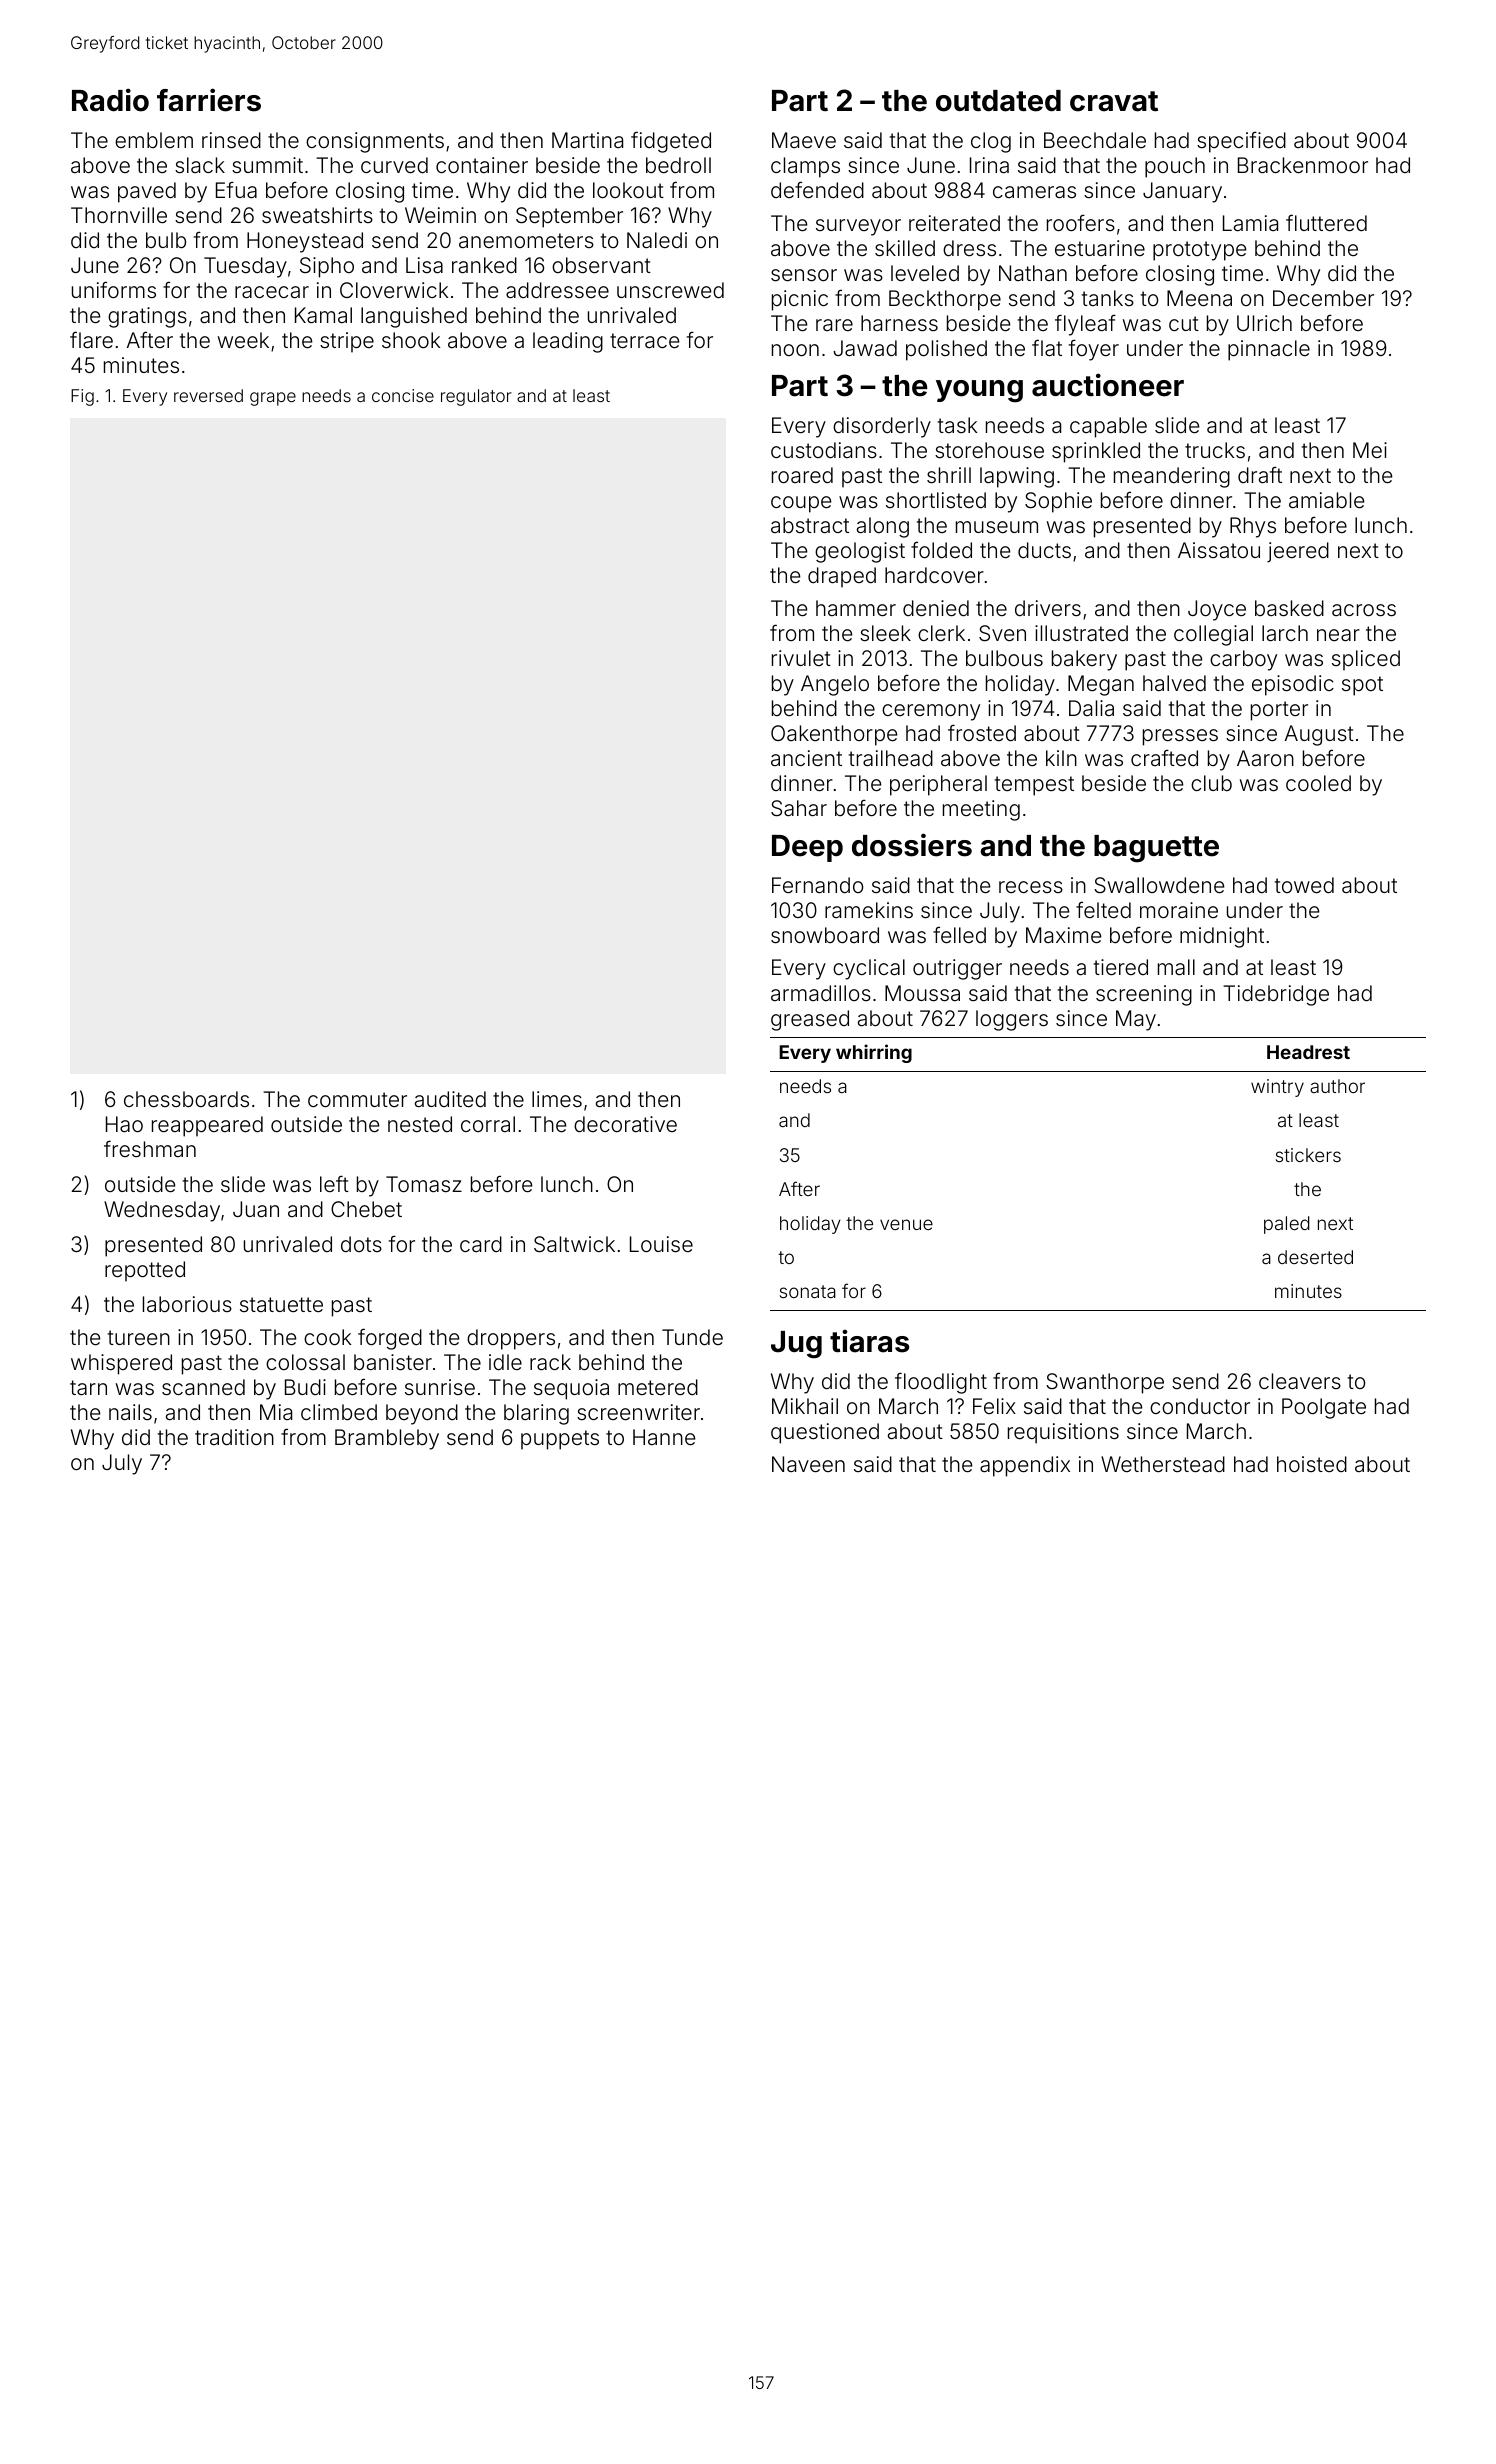 The image size is (1496, 2464). Describe the element at coordinates (305, 1362) in the screenshot. I see `colossal` at that location.
